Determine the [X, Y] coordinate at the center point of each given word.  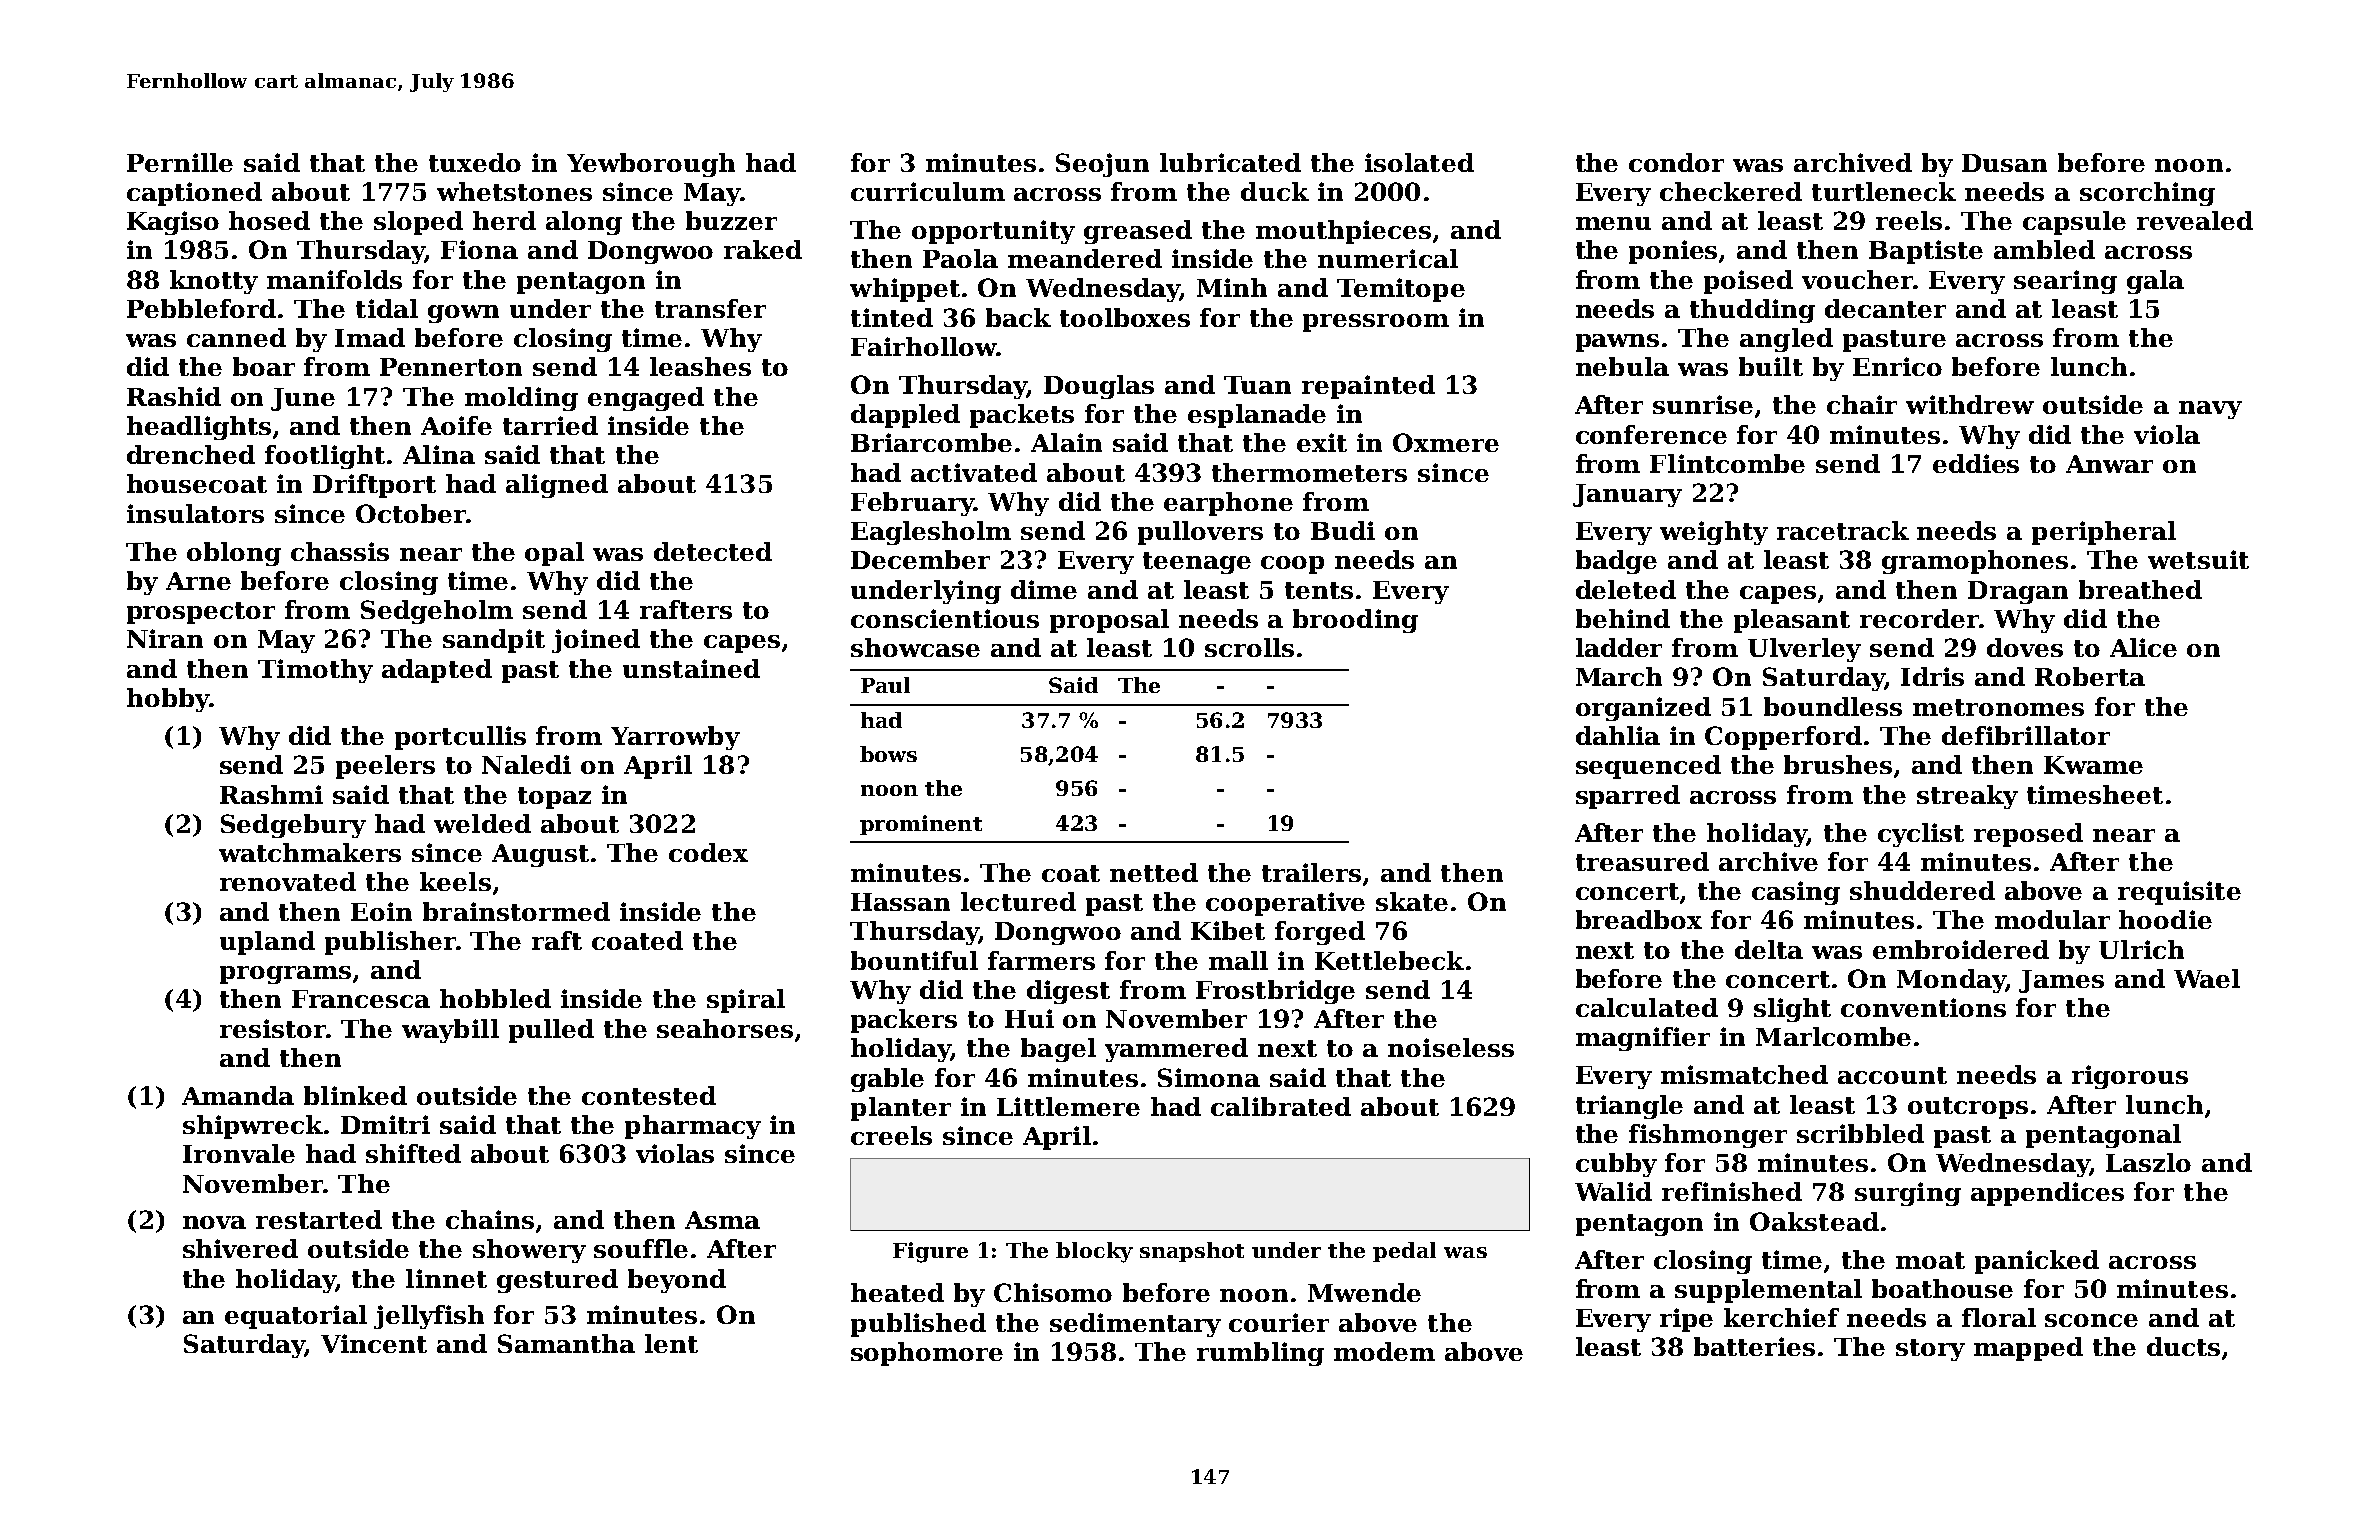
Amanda [238, 1095]
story [1930, 1350]
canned [236, 337]
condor [1676, 162]
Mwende [1364, 1292]
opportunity [993, 232]
